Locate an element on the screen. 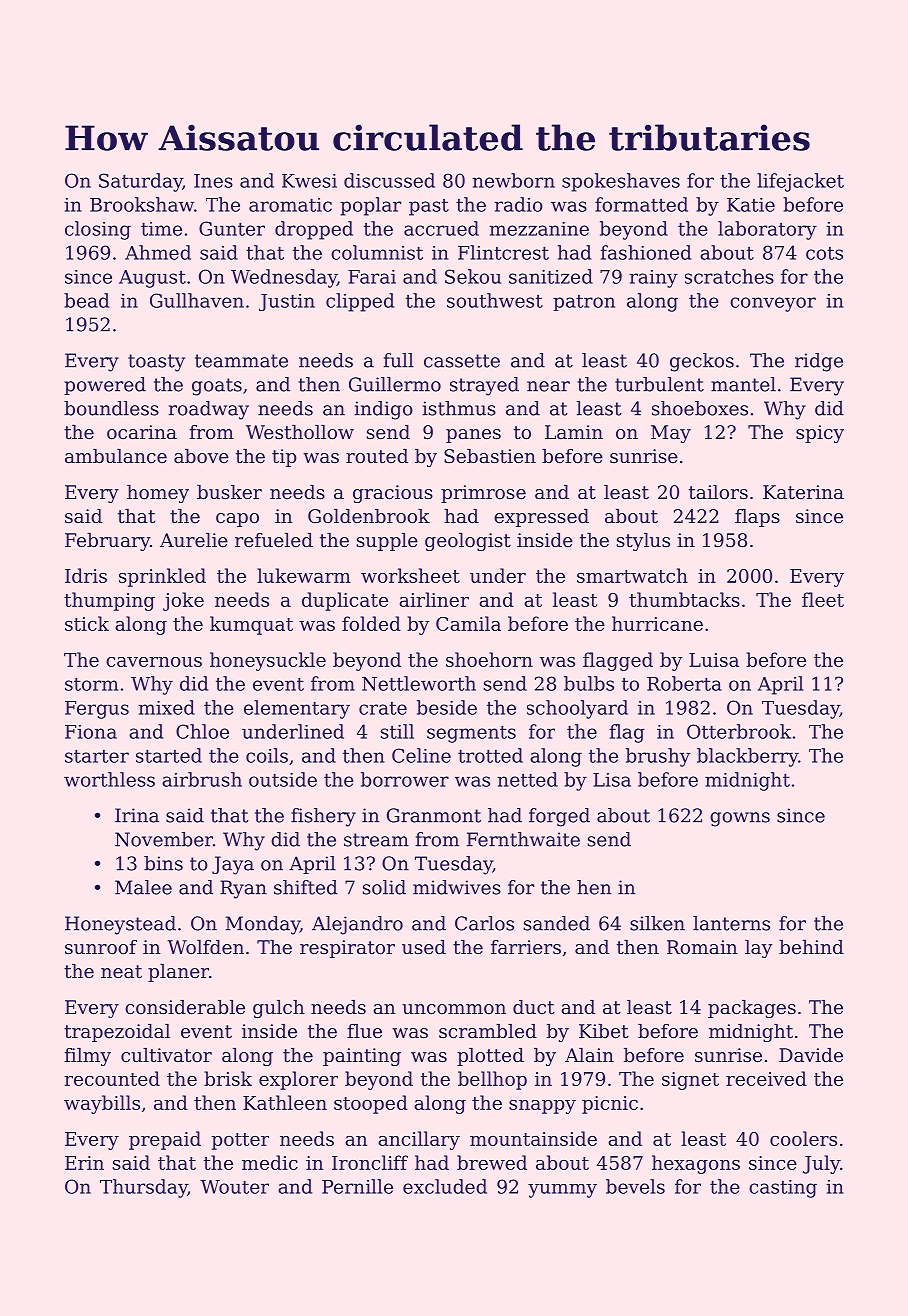 This screenshot has height=1316, width=908. hexagons is located at coordinates (696, 1164).
